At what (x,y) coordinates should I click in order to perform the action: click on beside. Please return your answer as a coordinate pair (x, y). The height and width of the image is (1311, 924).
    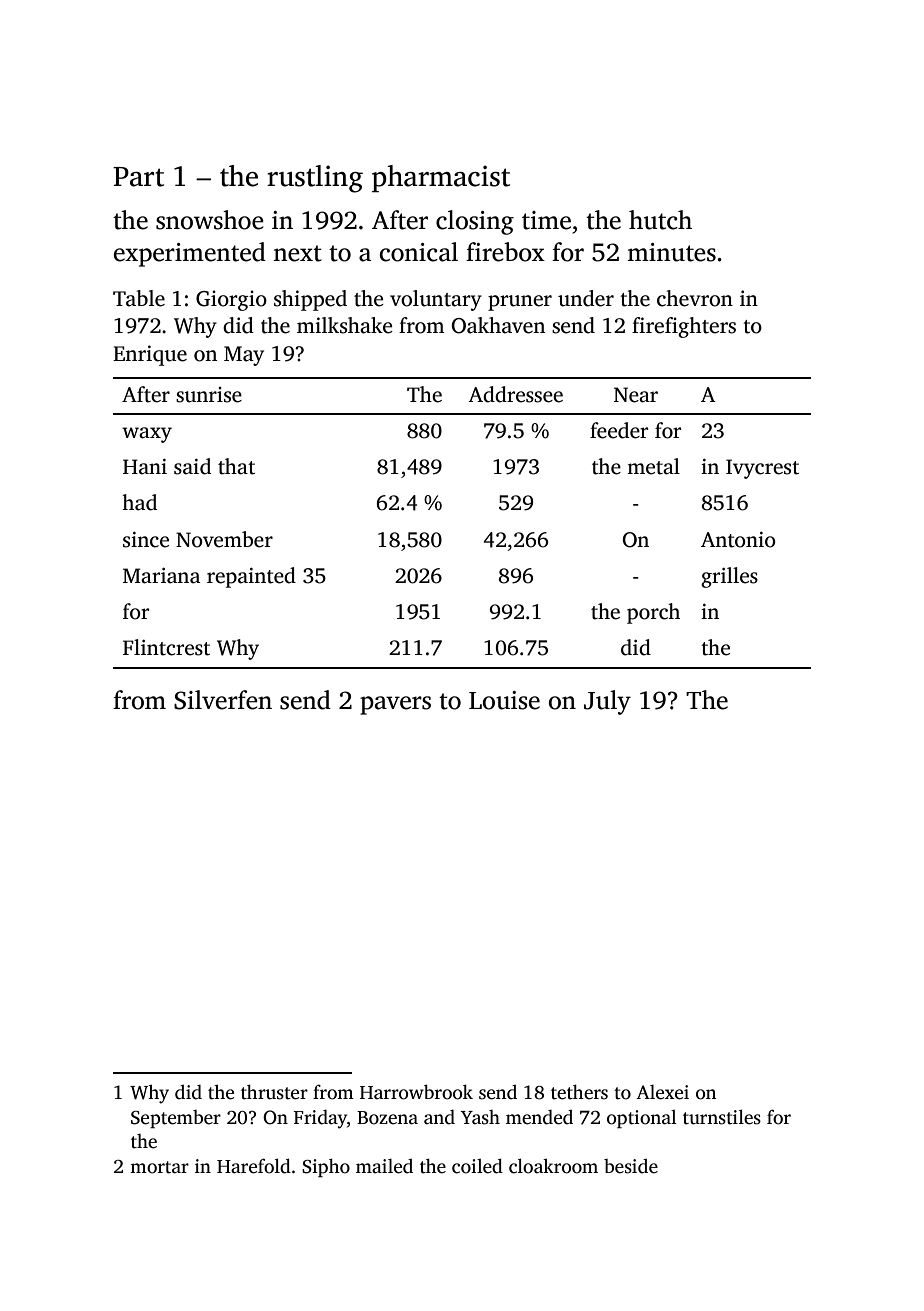
    Looking at the image, I should click on (631, 1166).
